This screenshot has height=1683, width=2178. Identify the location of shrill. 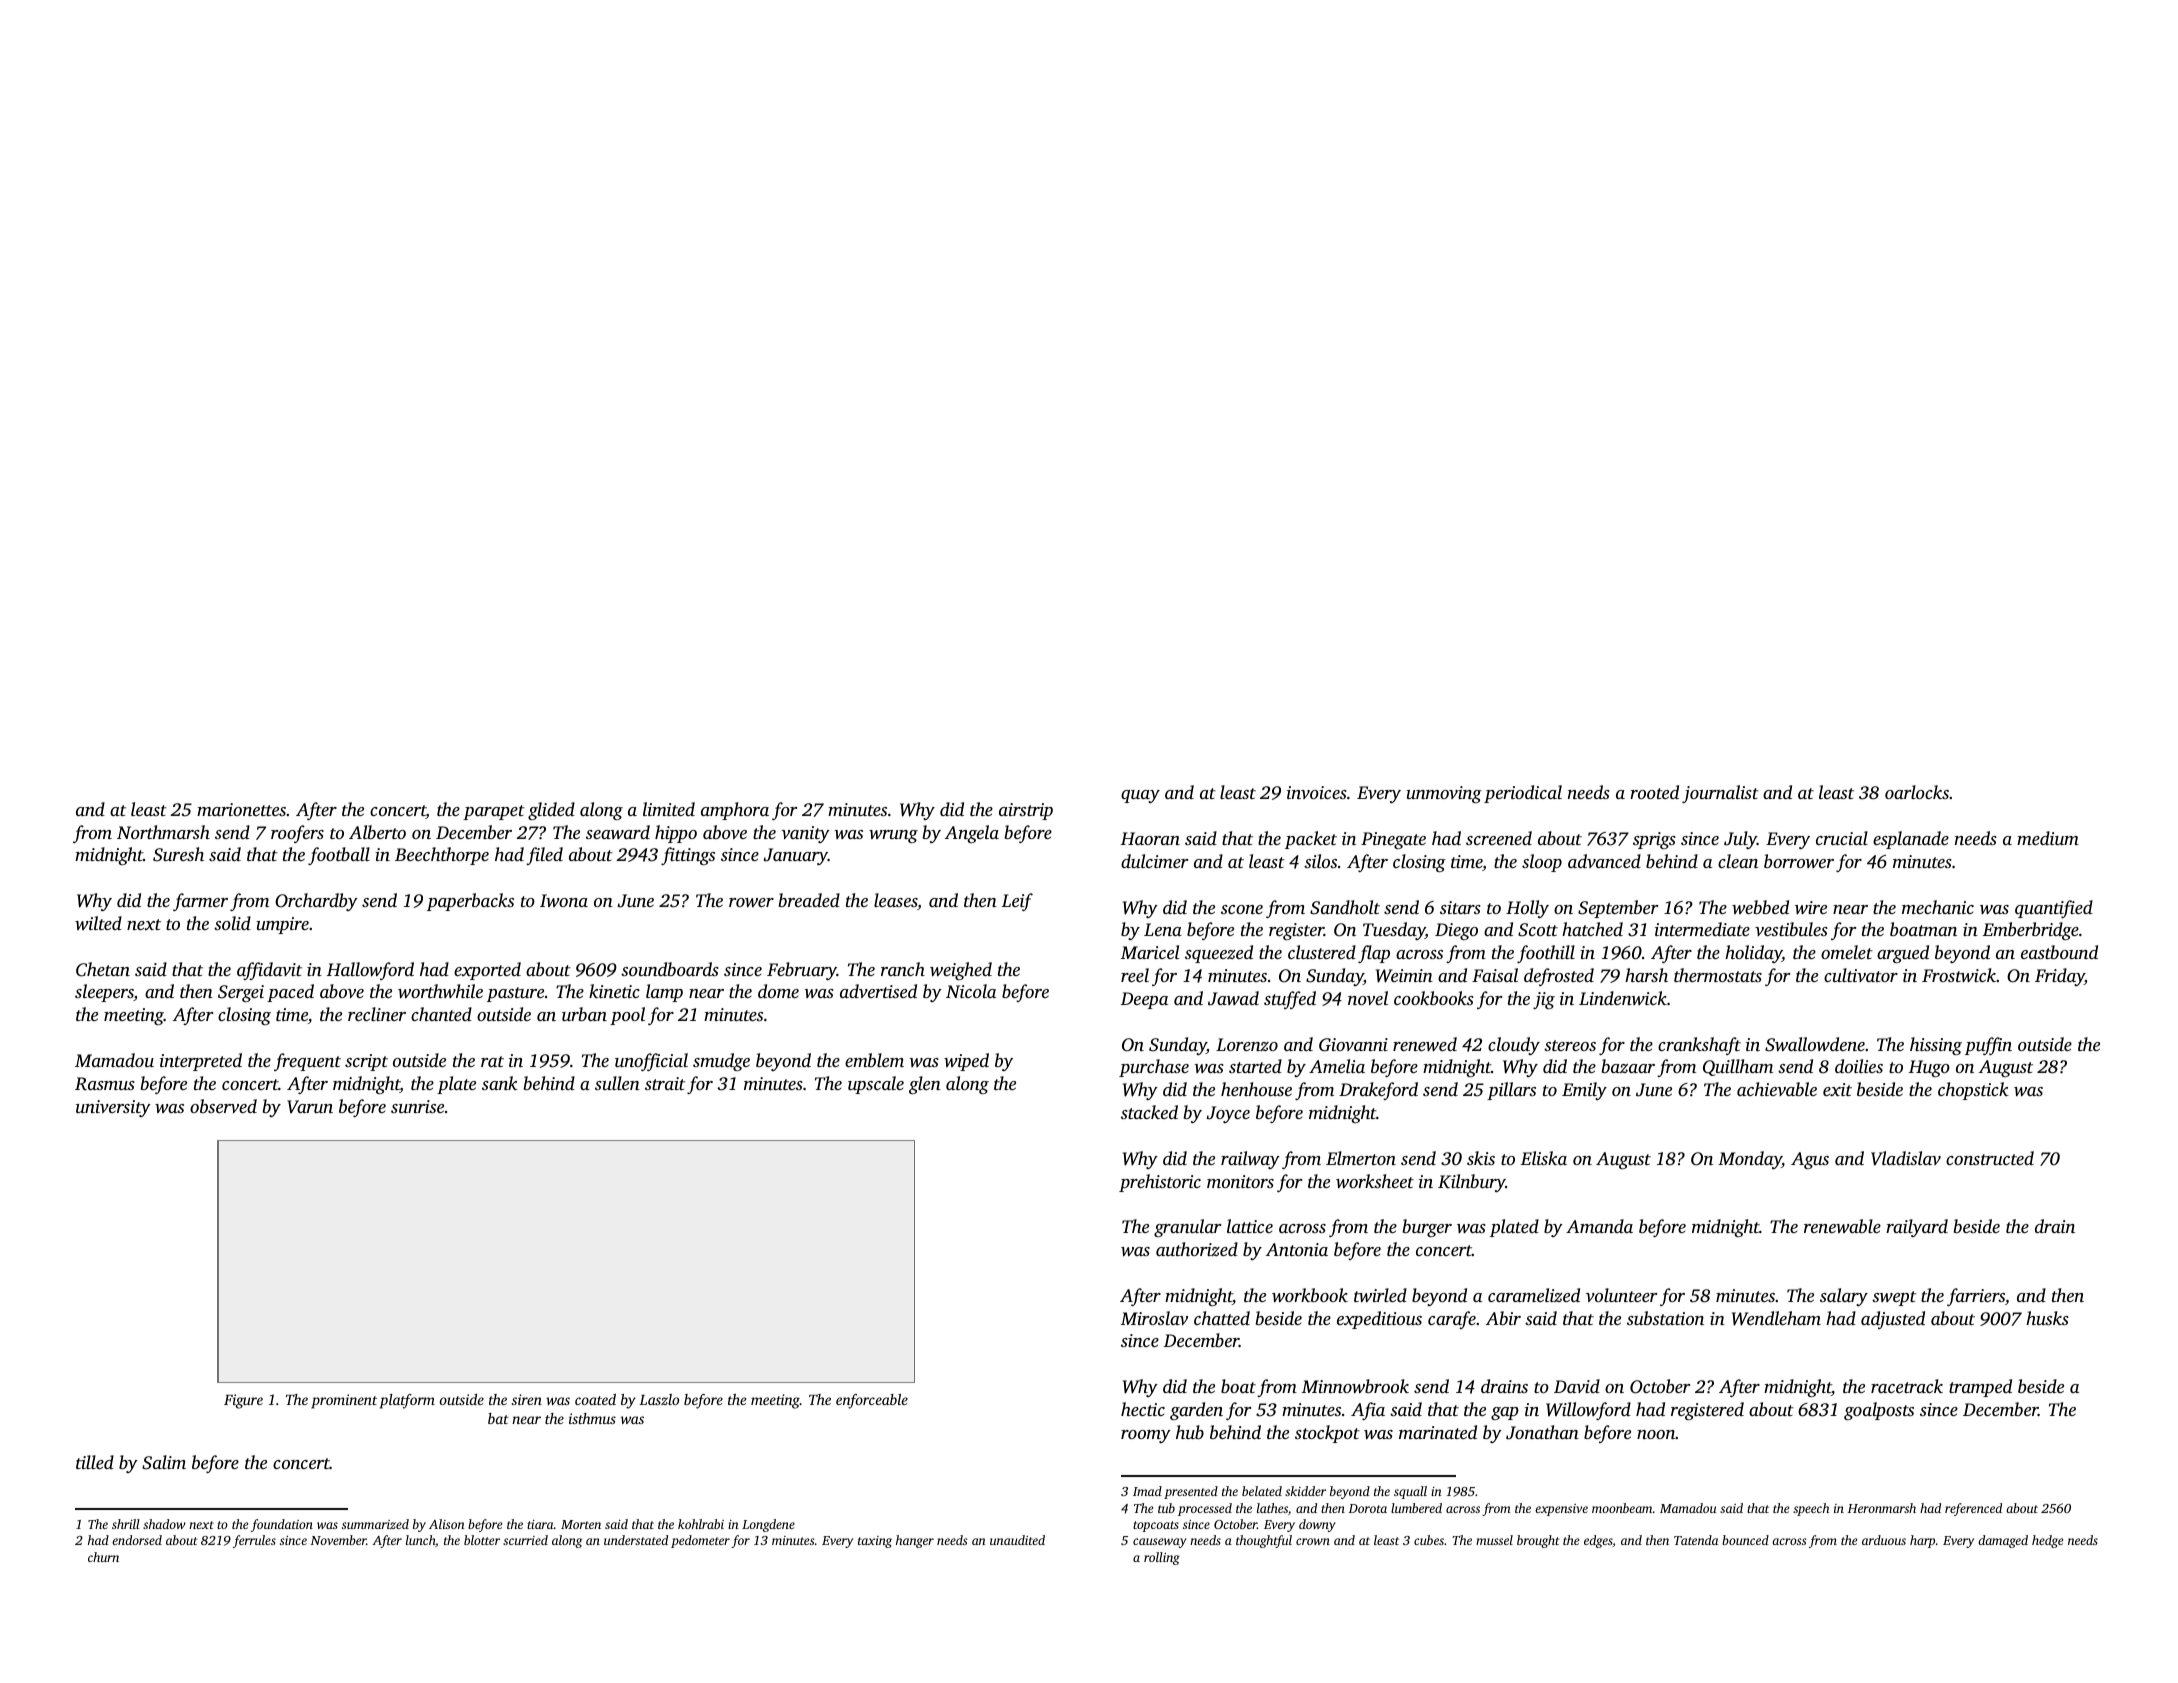
(126, 1524).
